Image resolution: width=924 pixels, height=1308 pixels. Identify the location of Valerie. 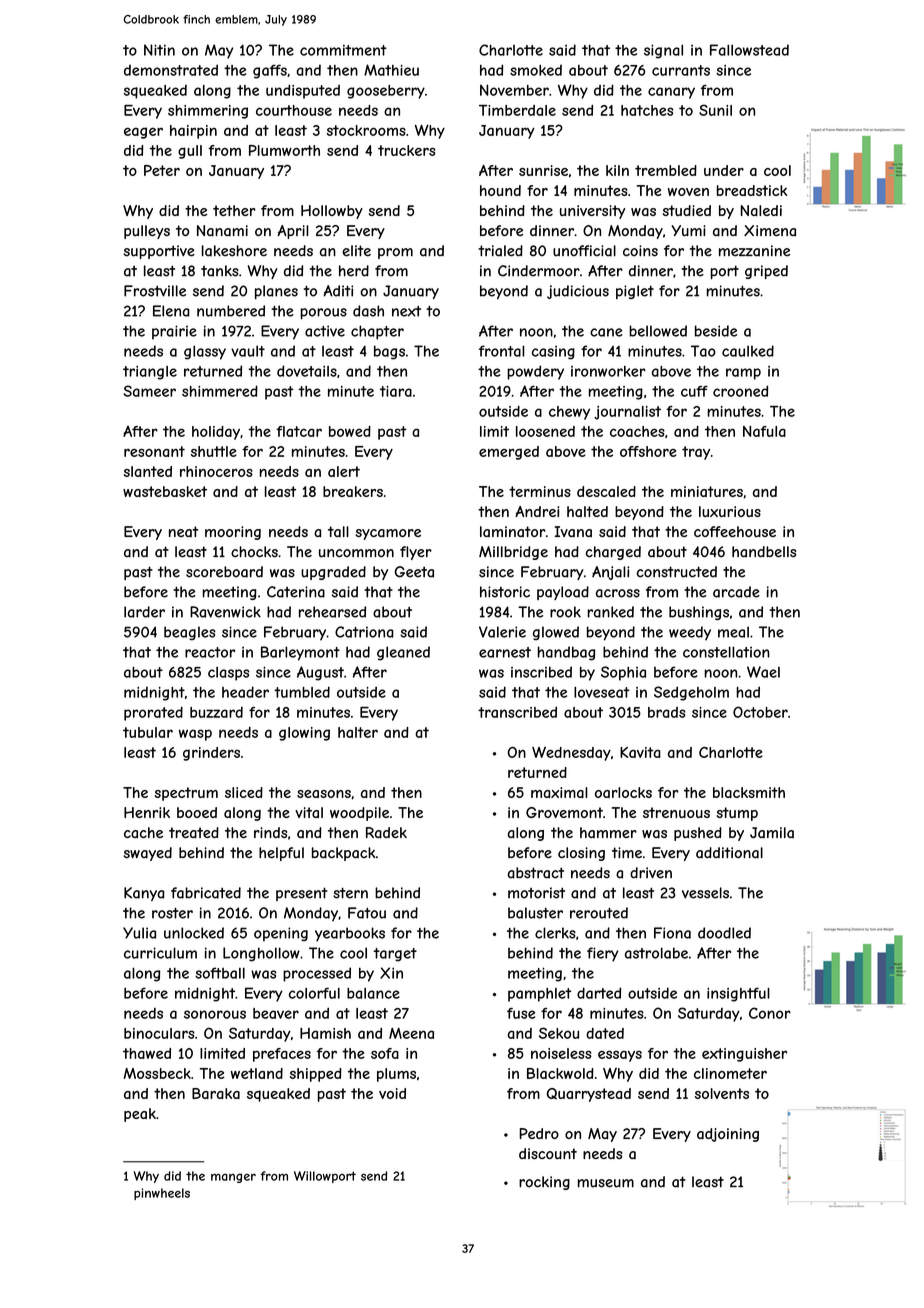
(502, 632).
